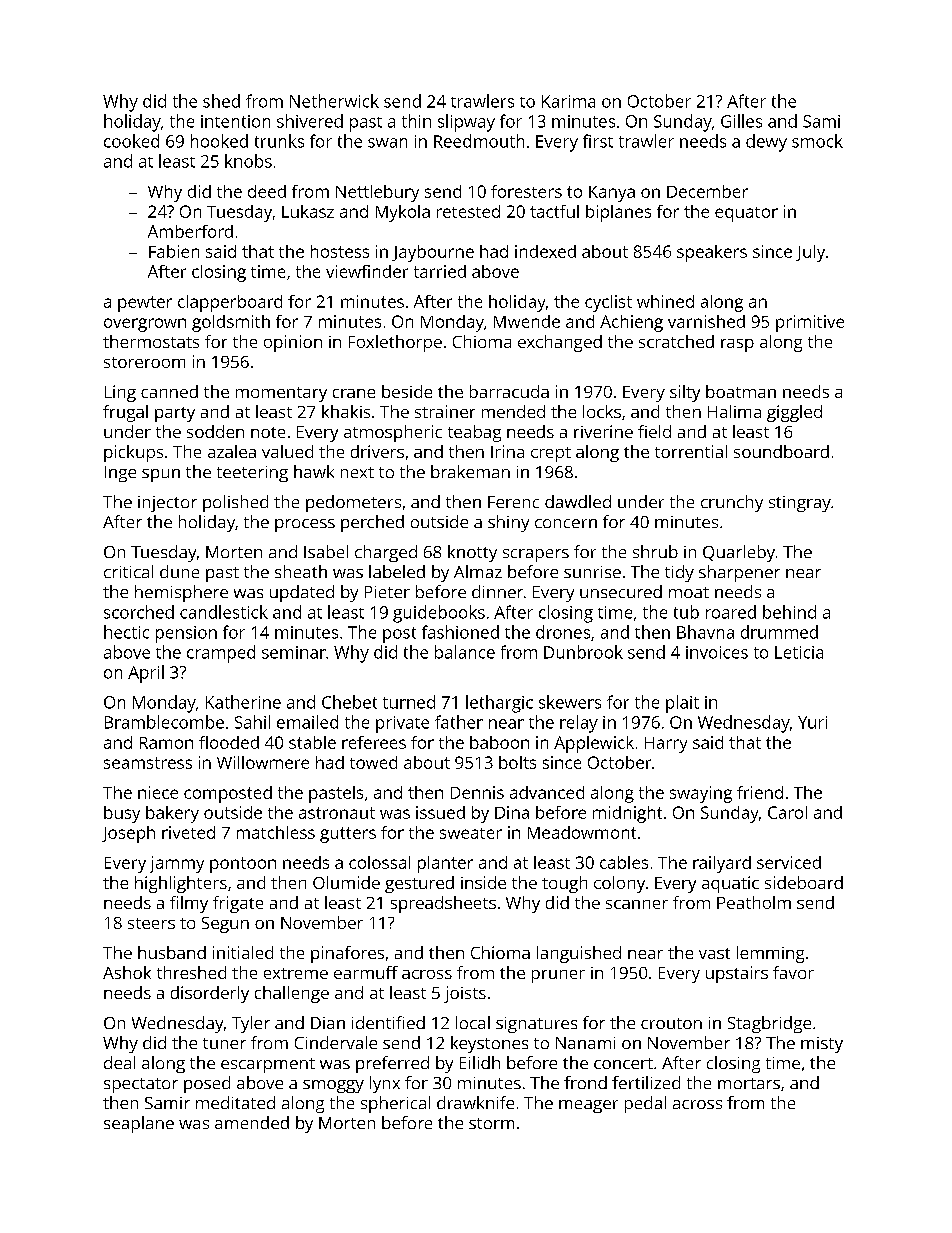 The width and height of the document is (952, 1233). What do you see at coordinates (276, 832) in the document?
I see `matchless` at bounding box center [276, 832].
